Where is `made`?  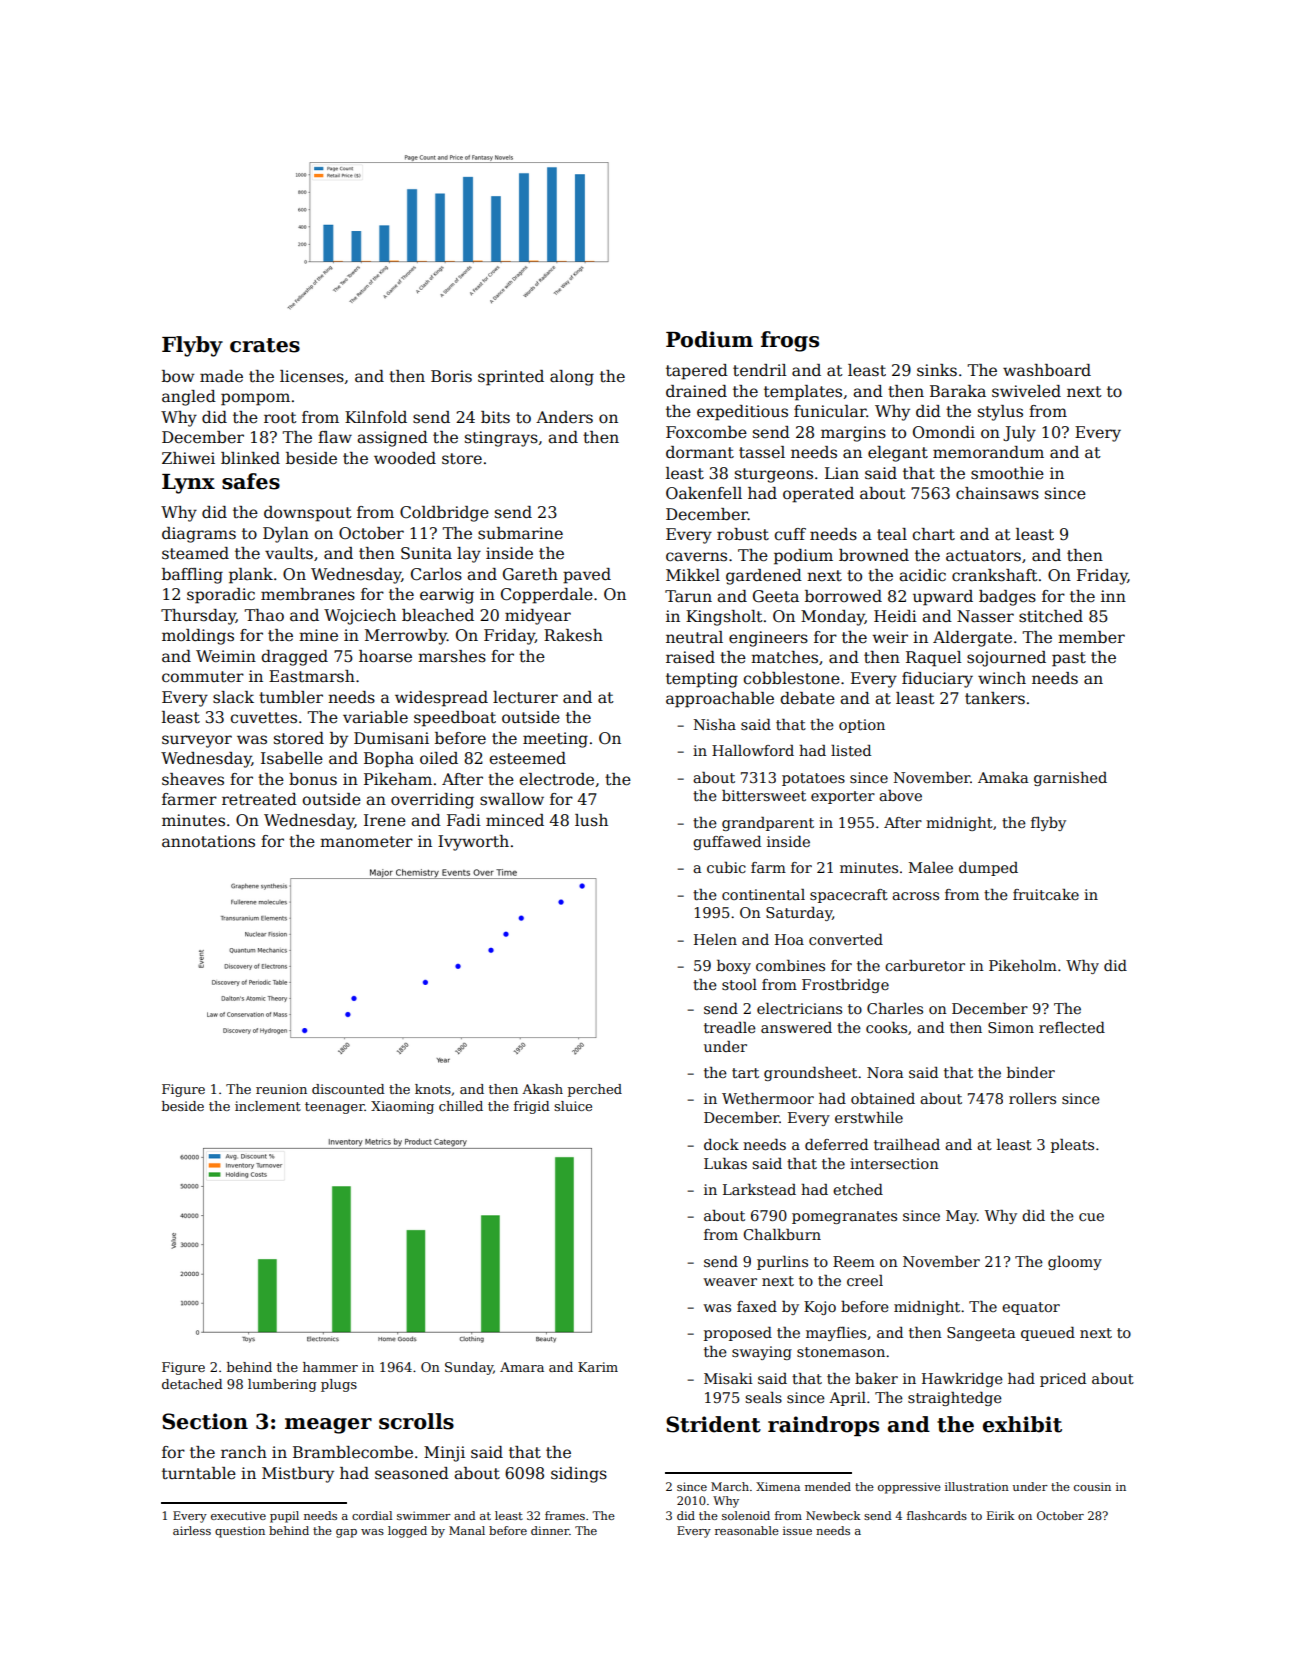
made is located at coordinates (221, 376).
